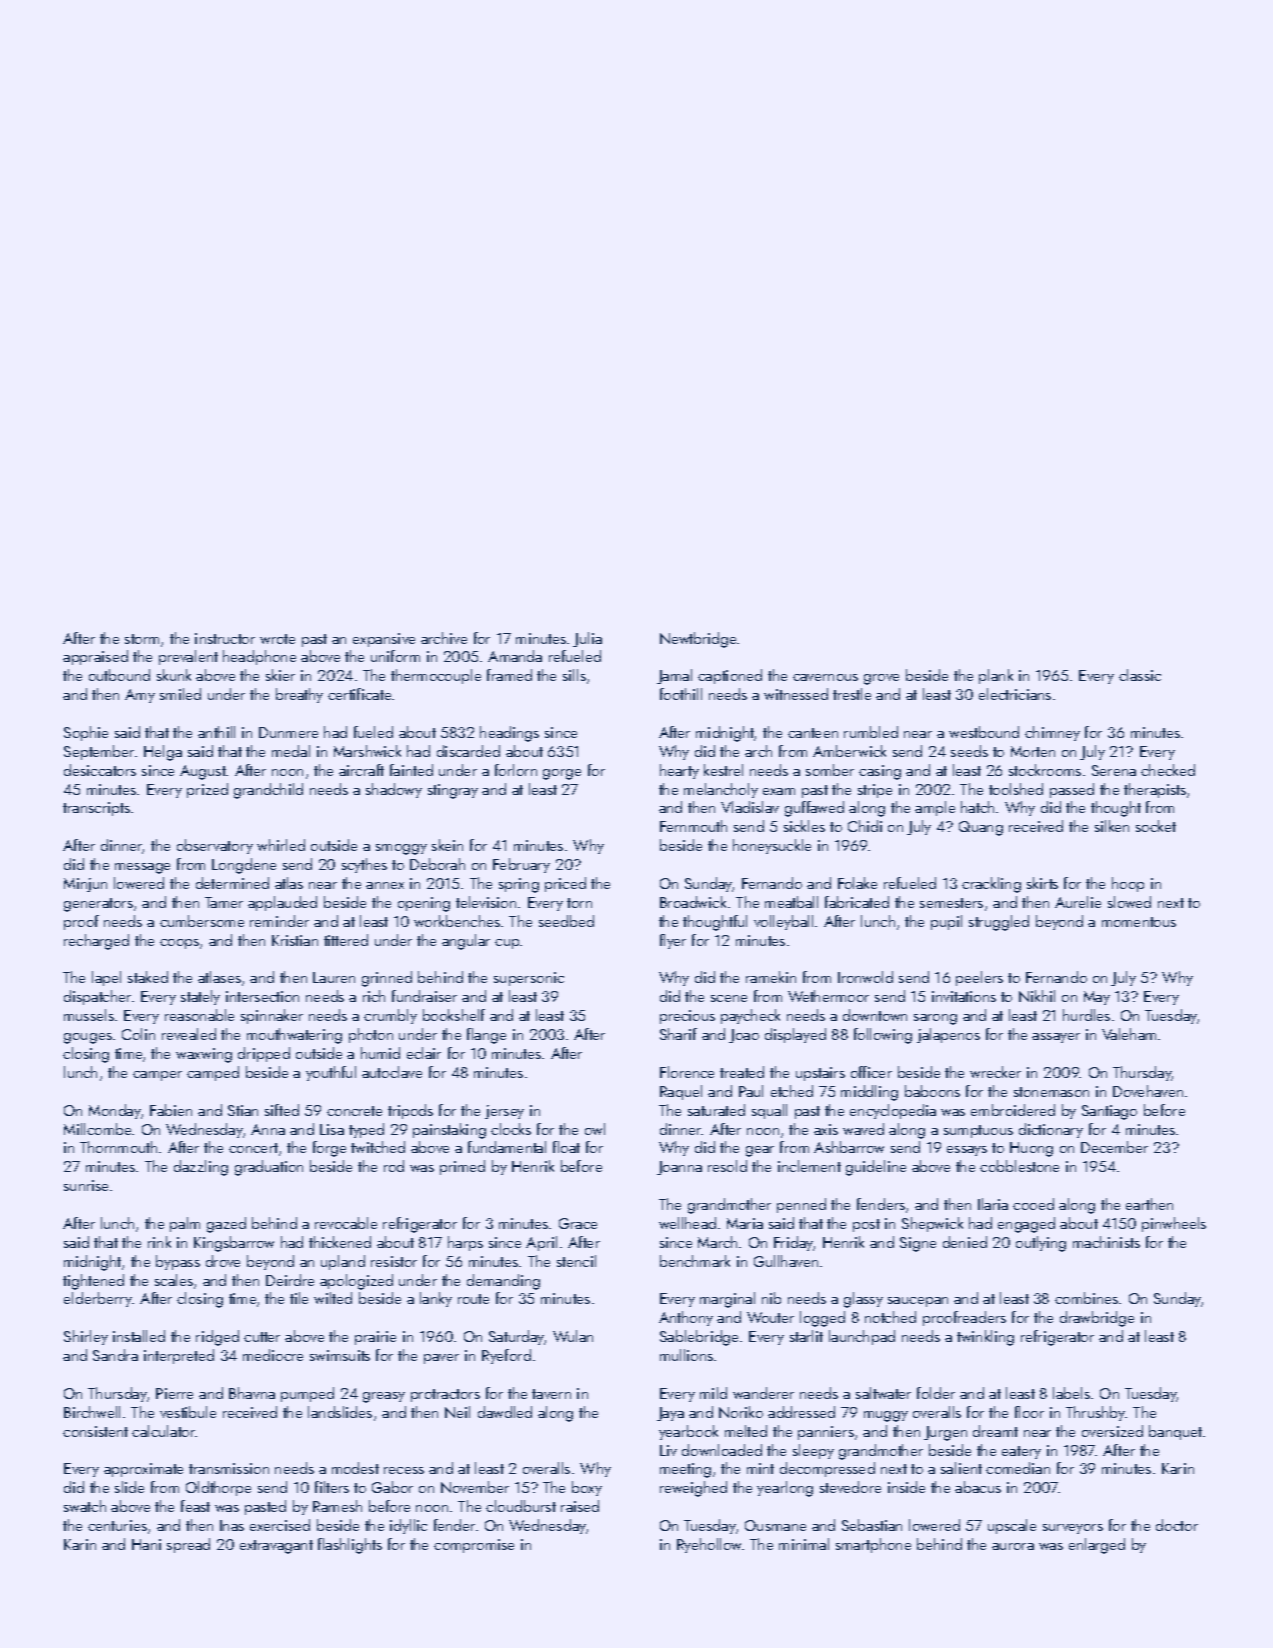  I want to click on Hani, so click(146, 1544).
